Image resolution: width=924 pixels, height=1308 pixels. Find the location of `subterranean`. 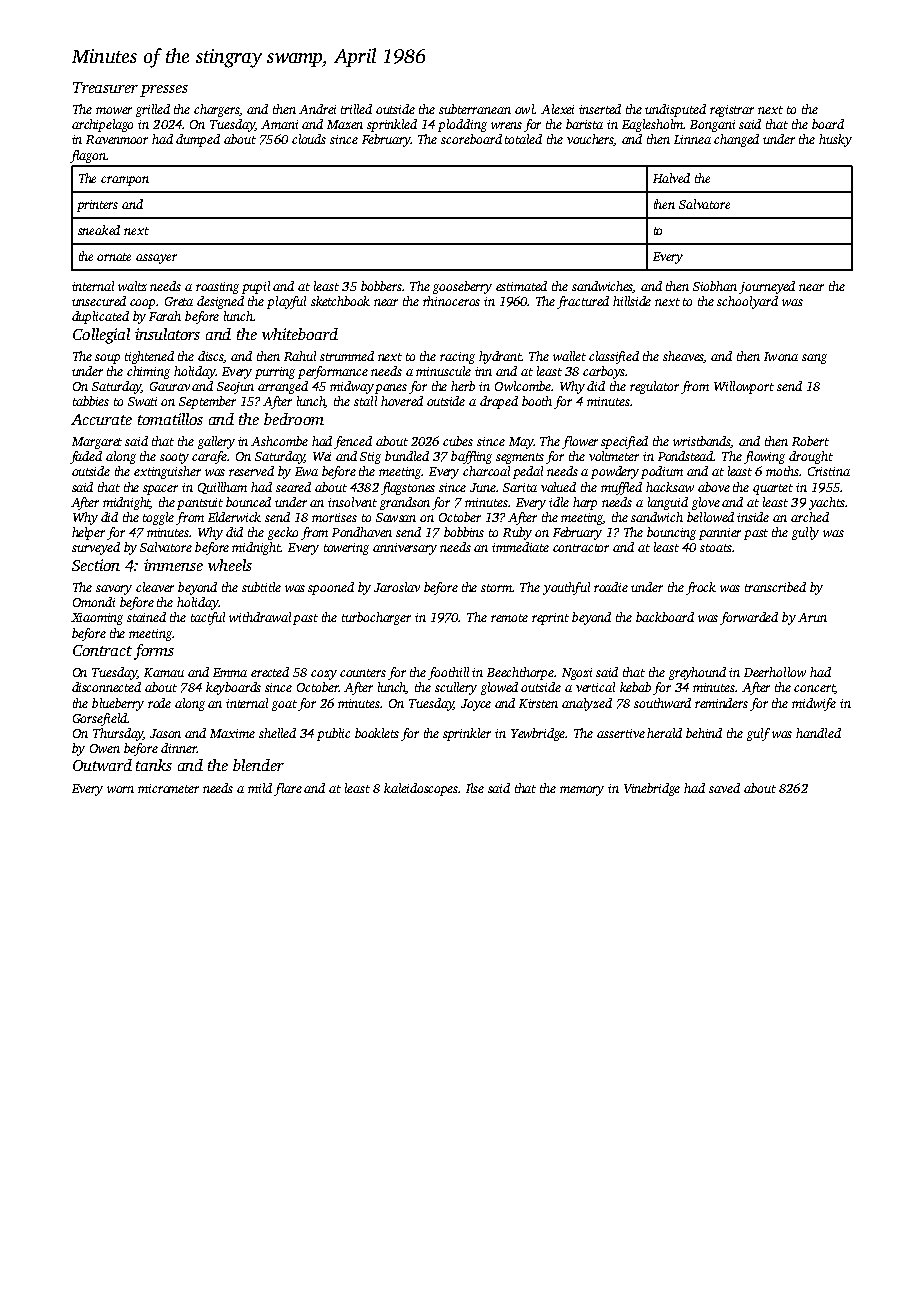

subterranean is located at coordinates (475, 109).
